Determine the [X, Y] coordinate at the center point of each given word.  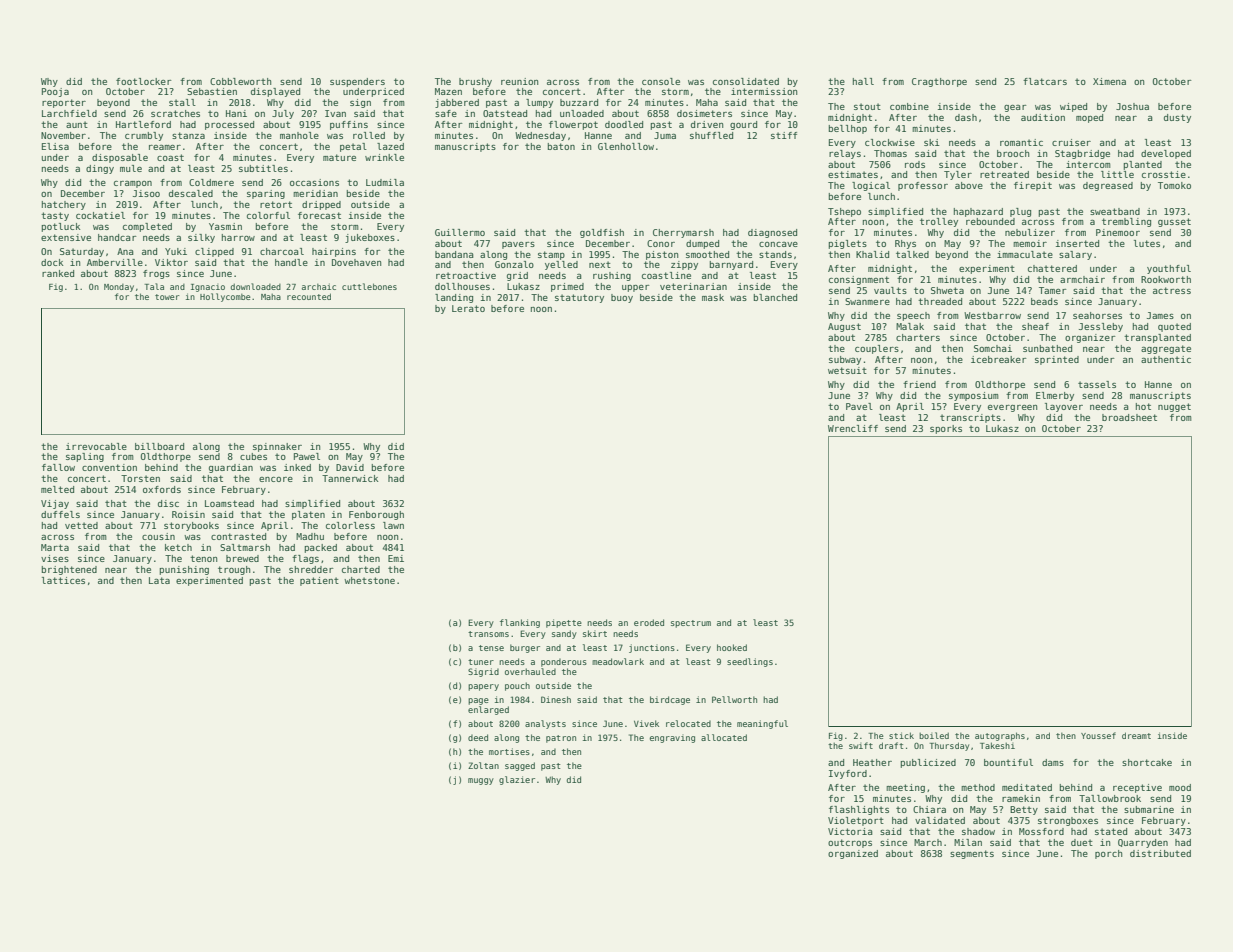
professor [923, 186]
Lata [159, 580]
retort [276, 204]
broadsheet [1129, 417]
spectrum [691, 624]
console [661, 81]
